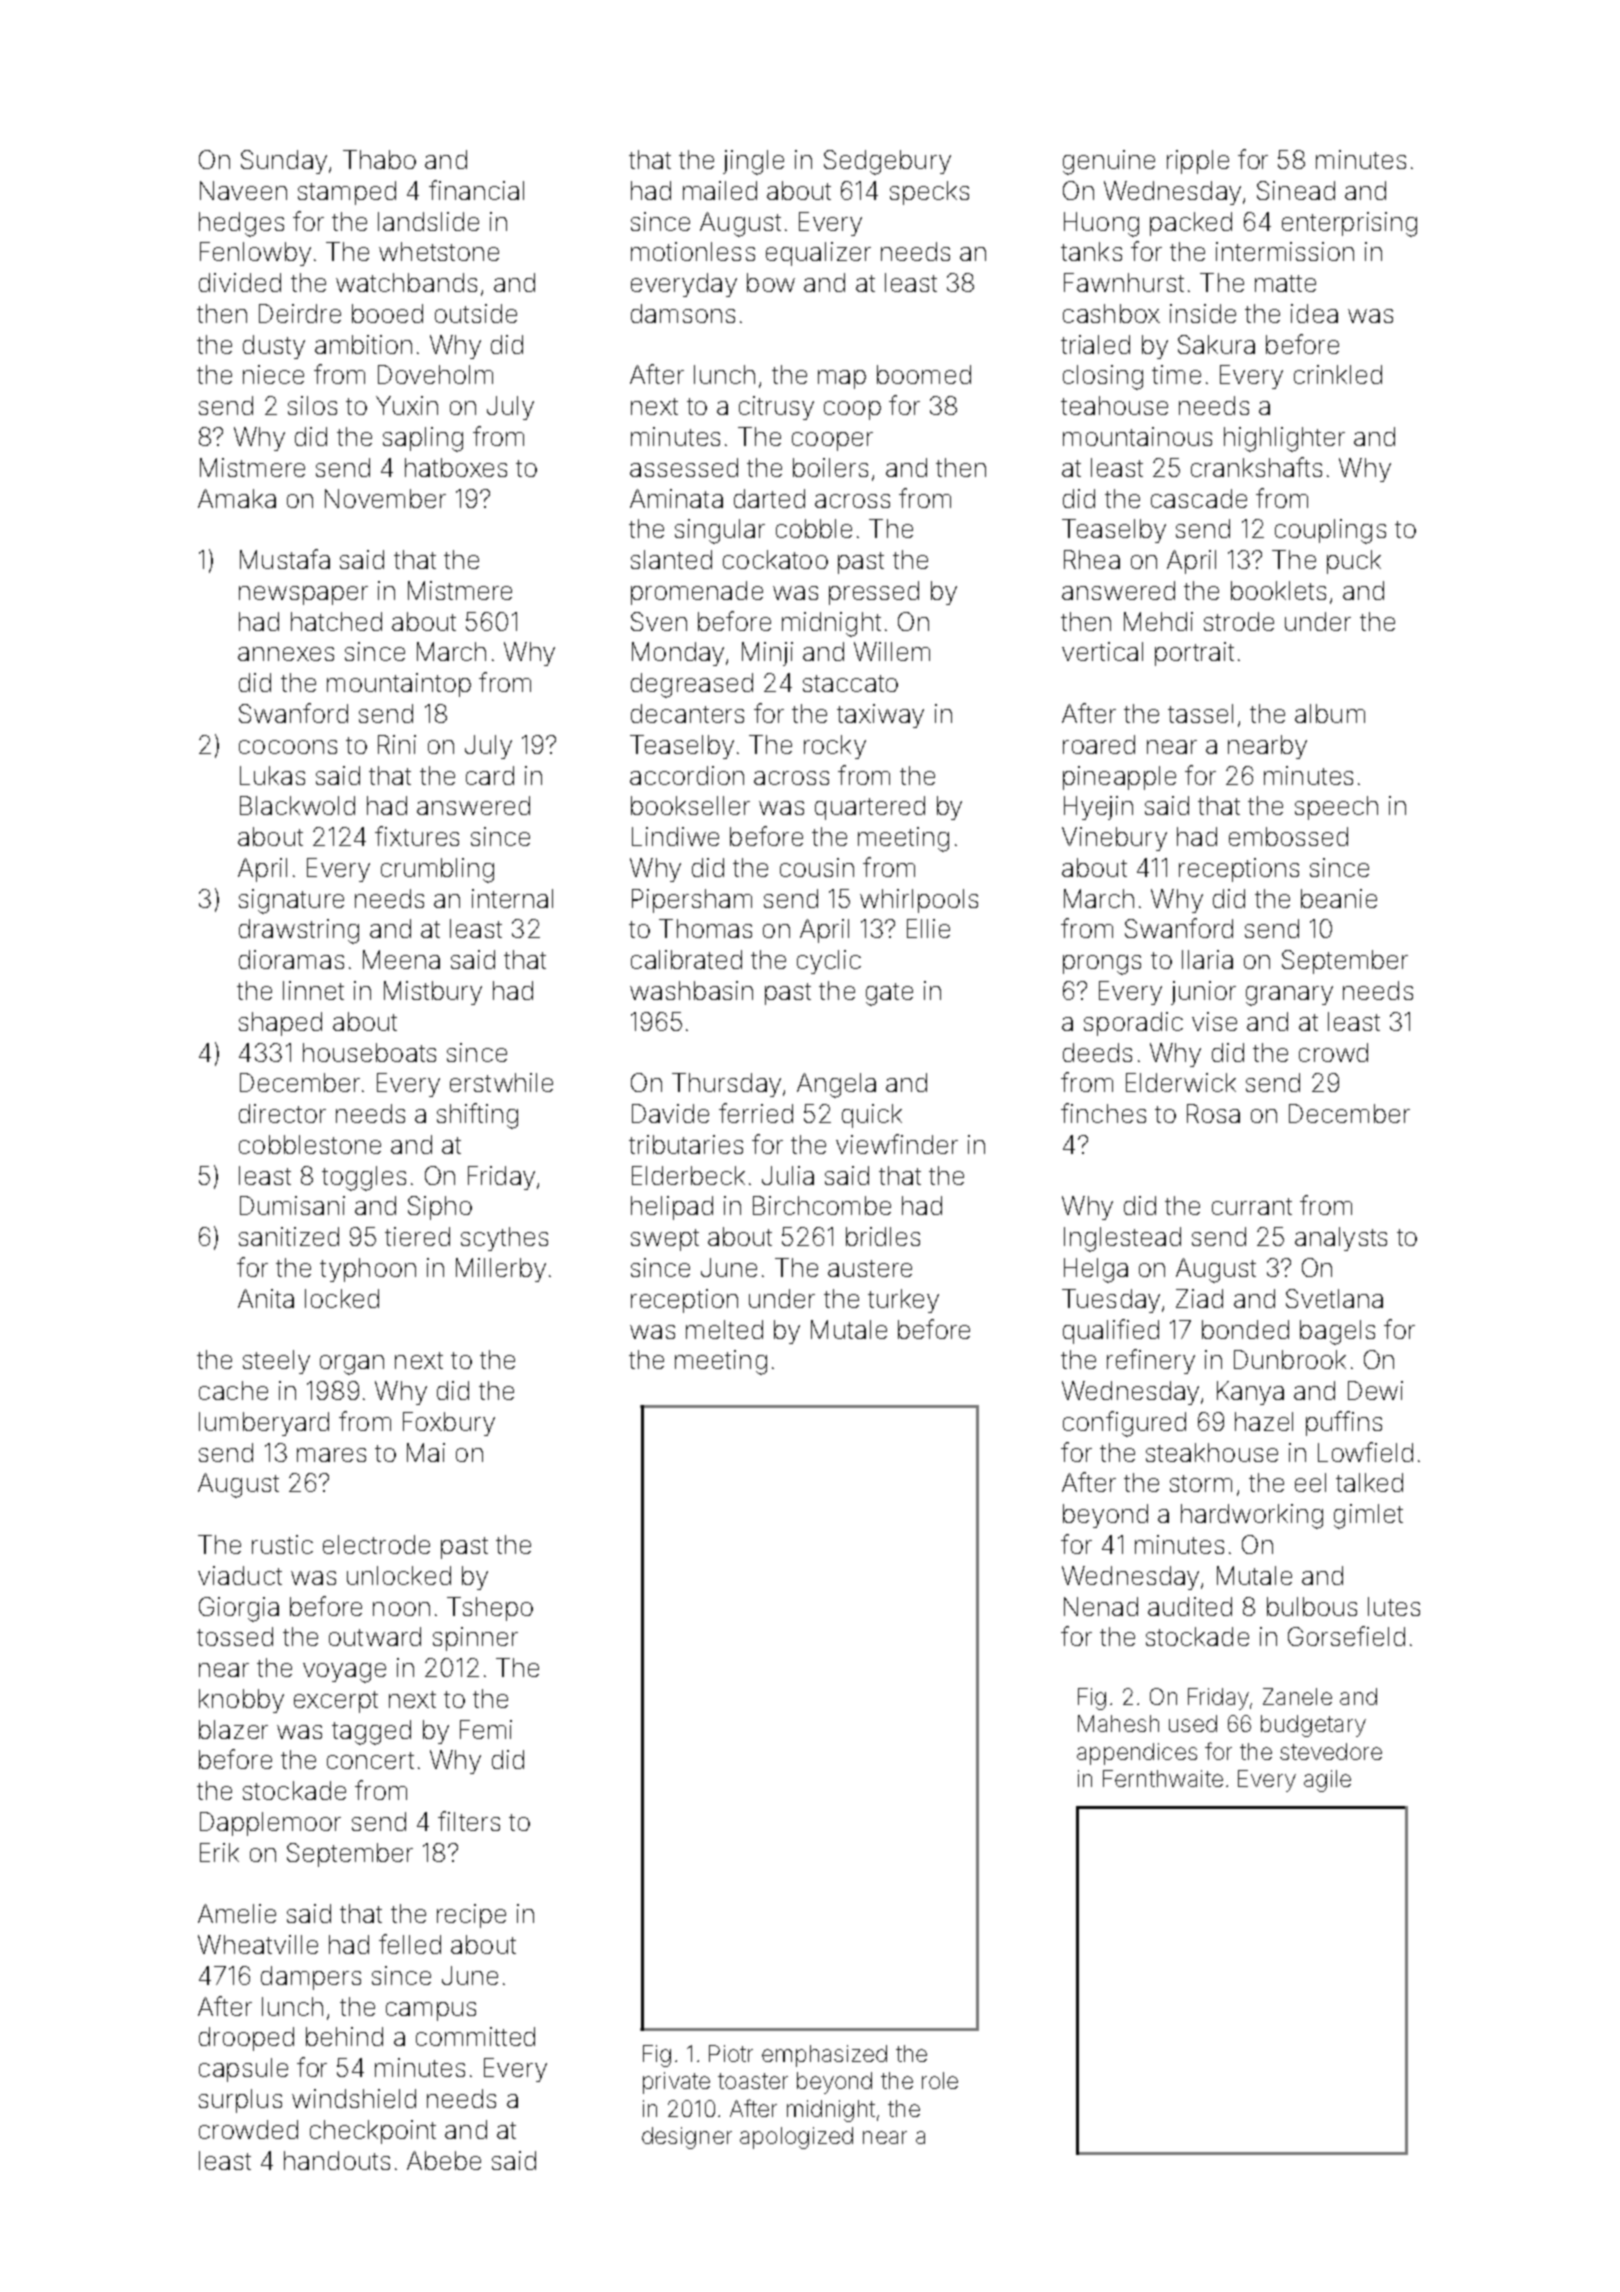  What do you see at coordinates (659, 621) in the page?
I see `Sven` at bounding box center [659, 621].
